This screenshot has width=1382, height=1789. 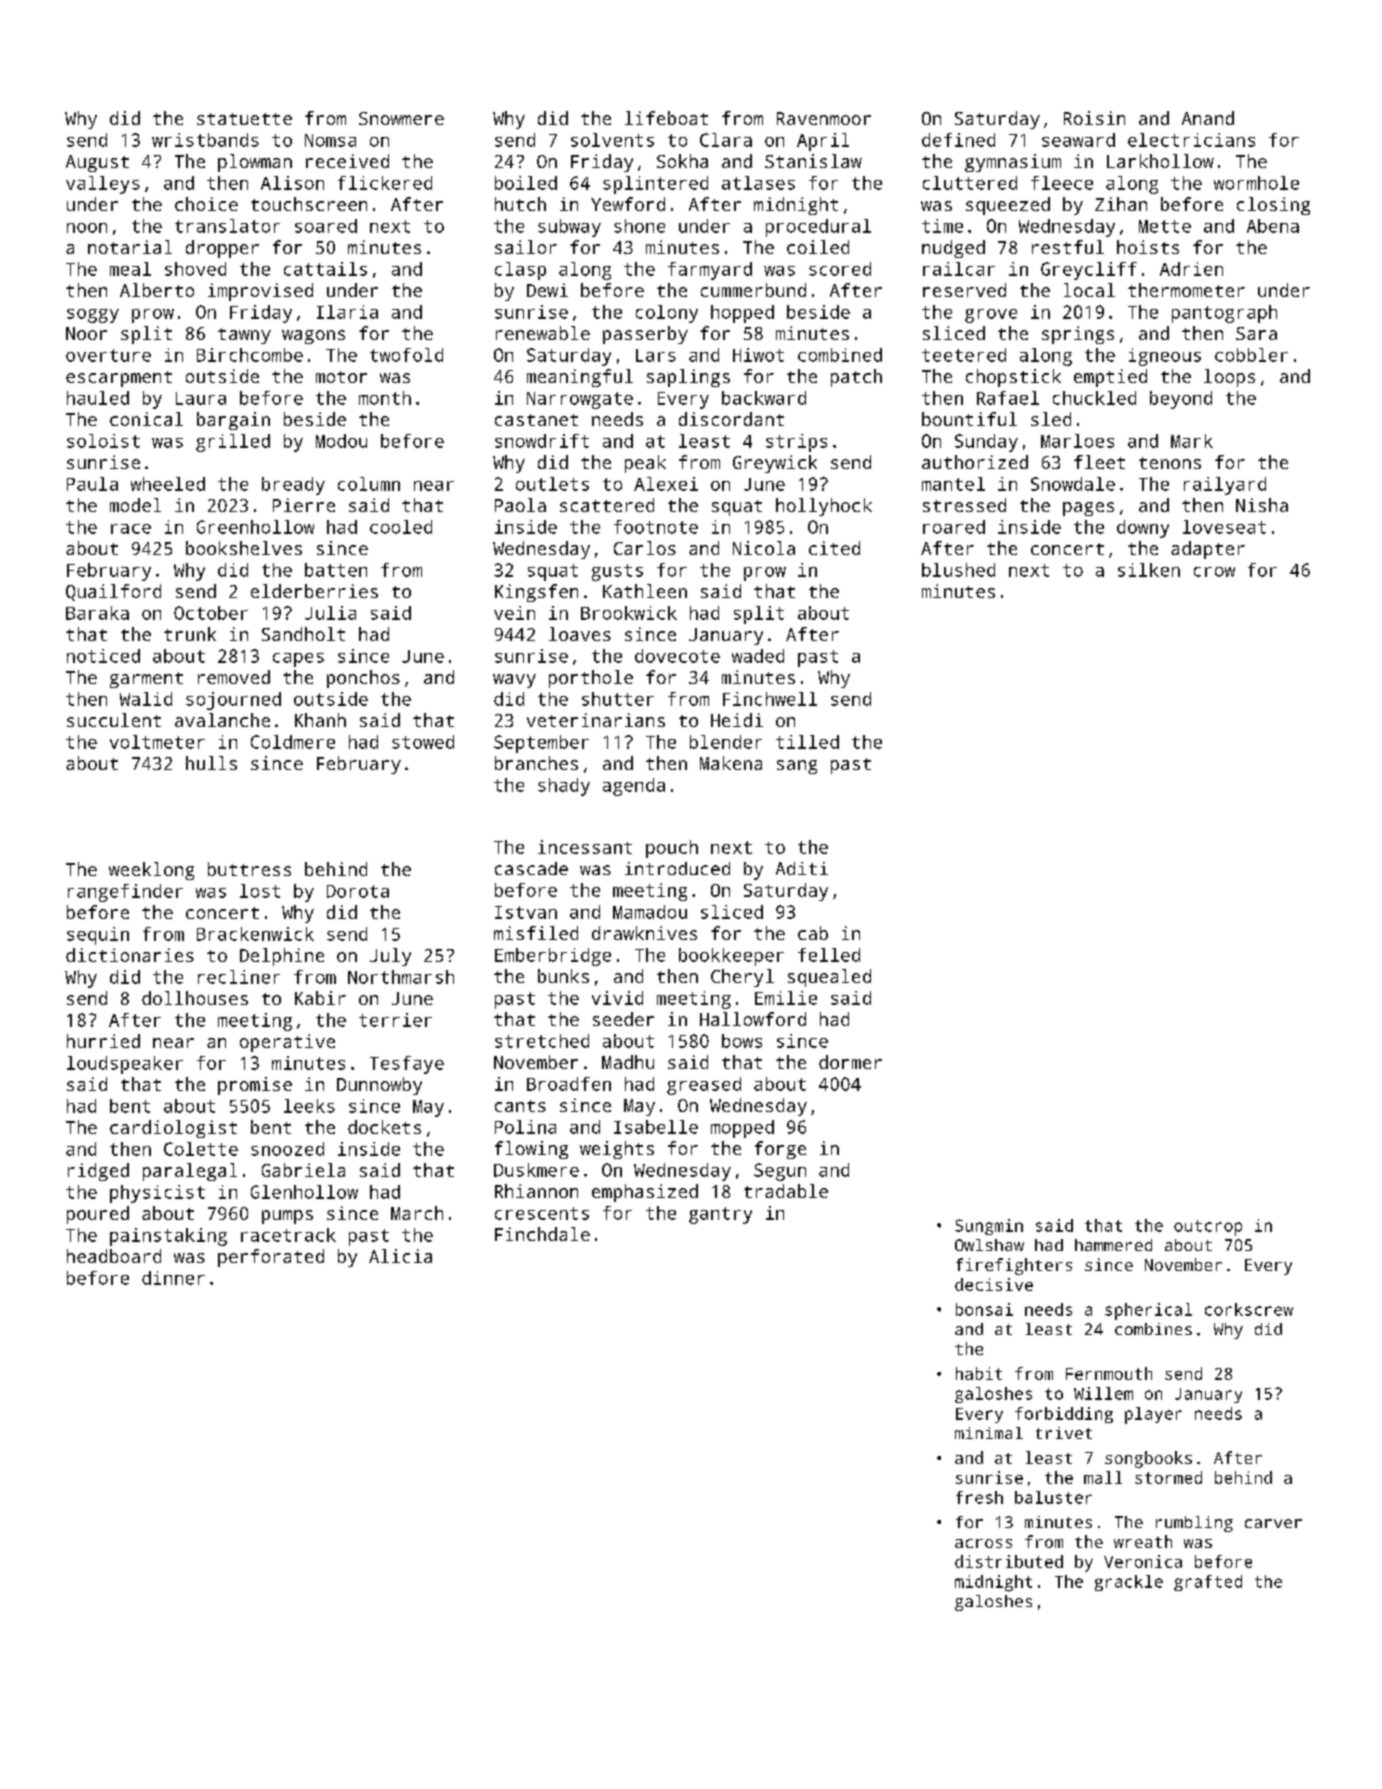 What do you see at coordinates (173, 1278) in the screenshot?
I see `dinner` at bounding box center [173, 1278].
